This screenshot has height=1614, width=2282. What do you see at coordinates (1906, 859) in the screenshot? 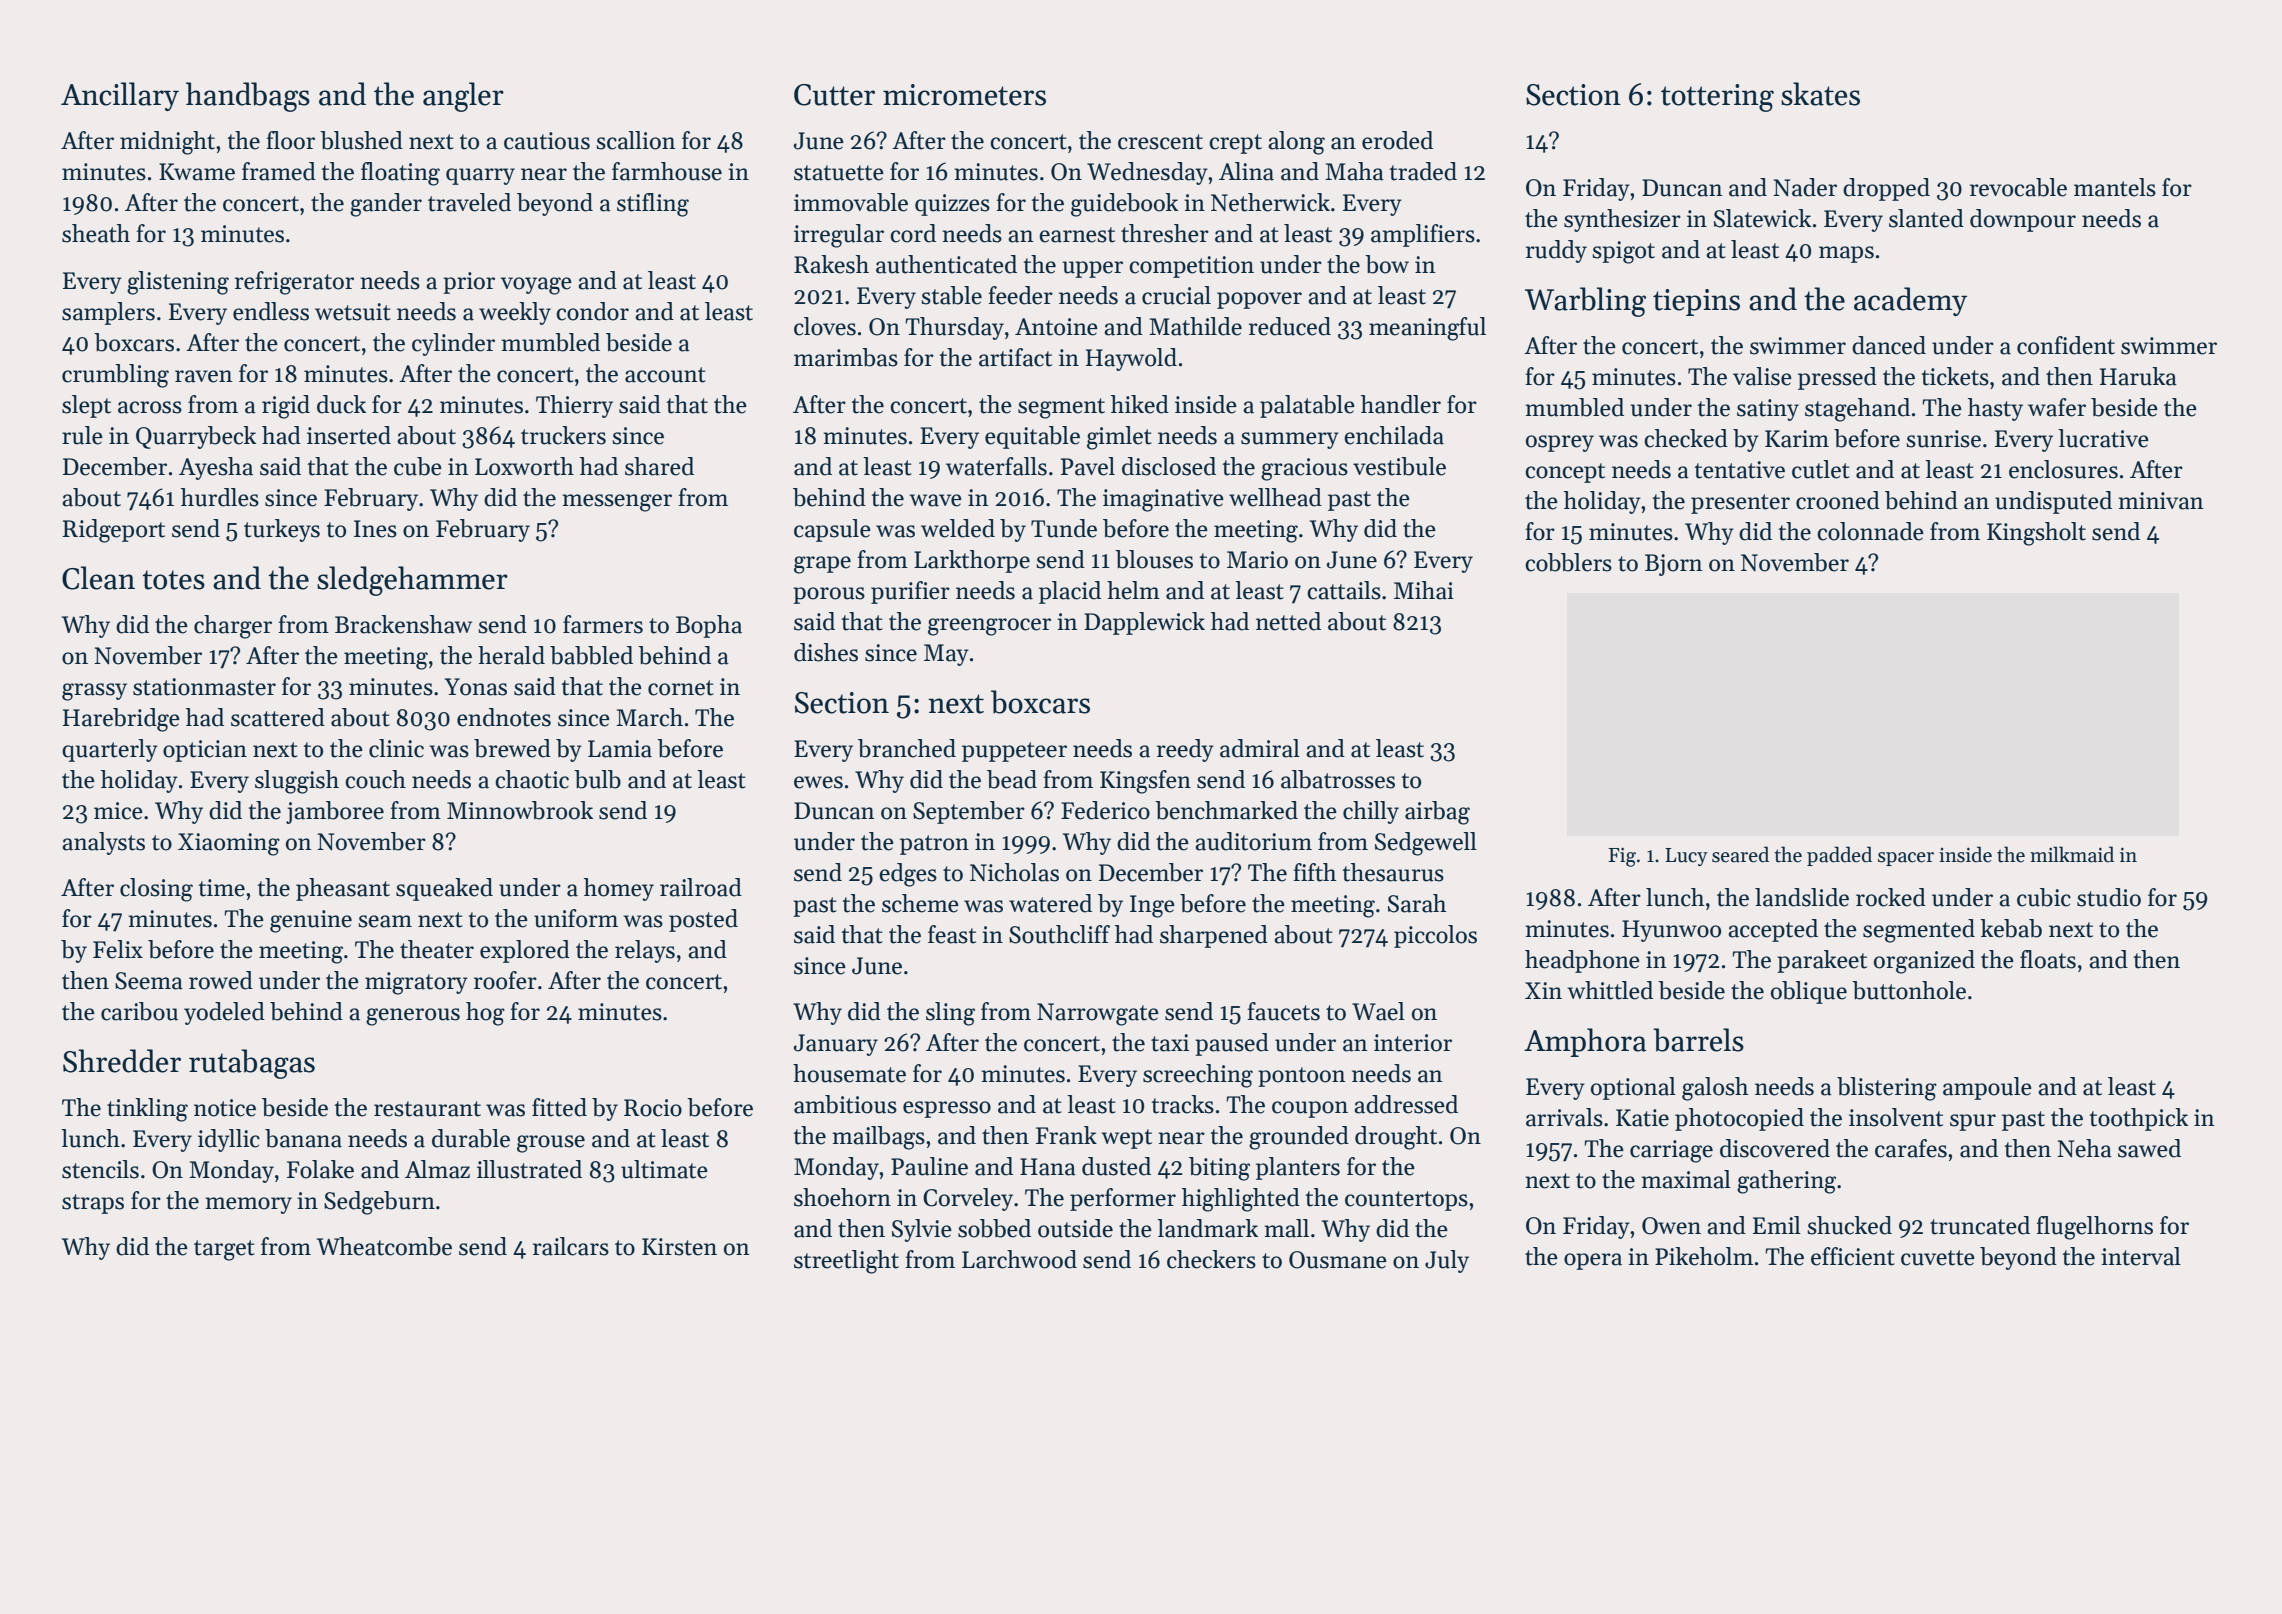
I see `spacer` at bounding box center [1906, 859].
